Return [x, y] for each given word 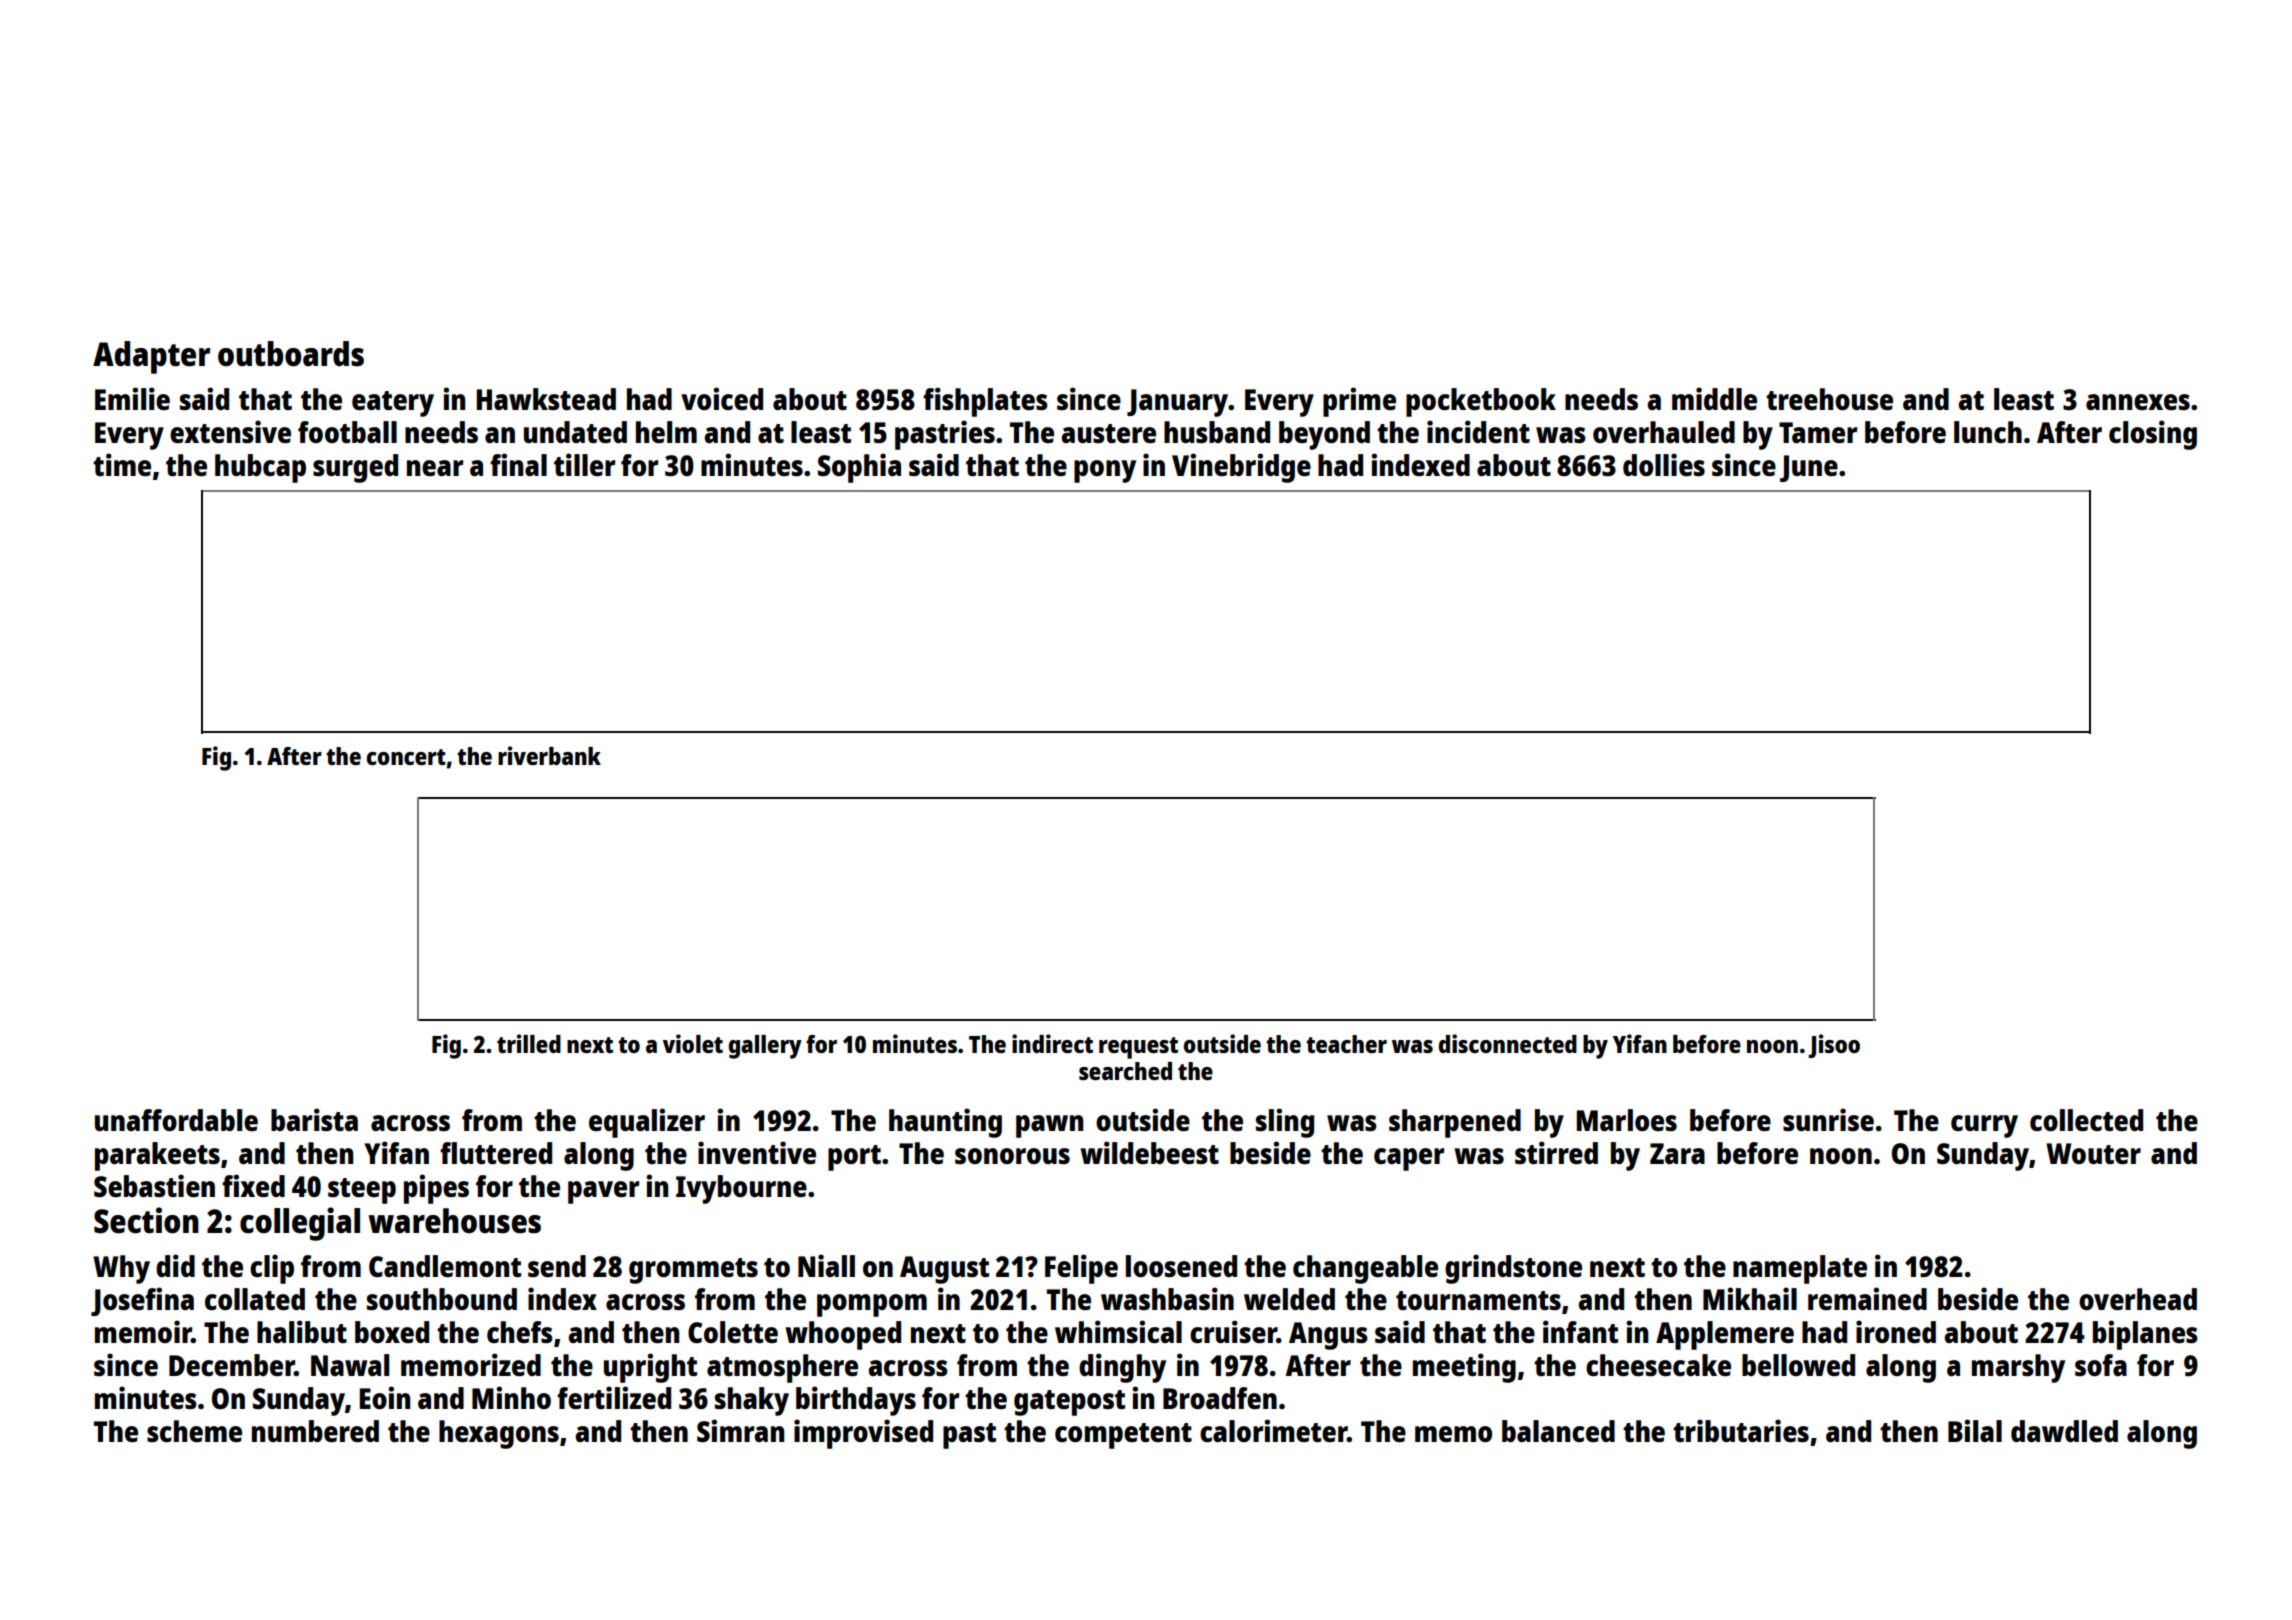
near [435, 468]
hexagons [499, 1434]
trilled [529, 1043]
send [557, 1266]
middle [1714, 398]
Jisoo [1834, 1046]
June [1809, 468]
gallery [765, 1047]
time [122, 464]
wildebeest [1149, 1152]
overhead [2138, 1299]
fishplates [985, 402]
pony [1105, 471]
